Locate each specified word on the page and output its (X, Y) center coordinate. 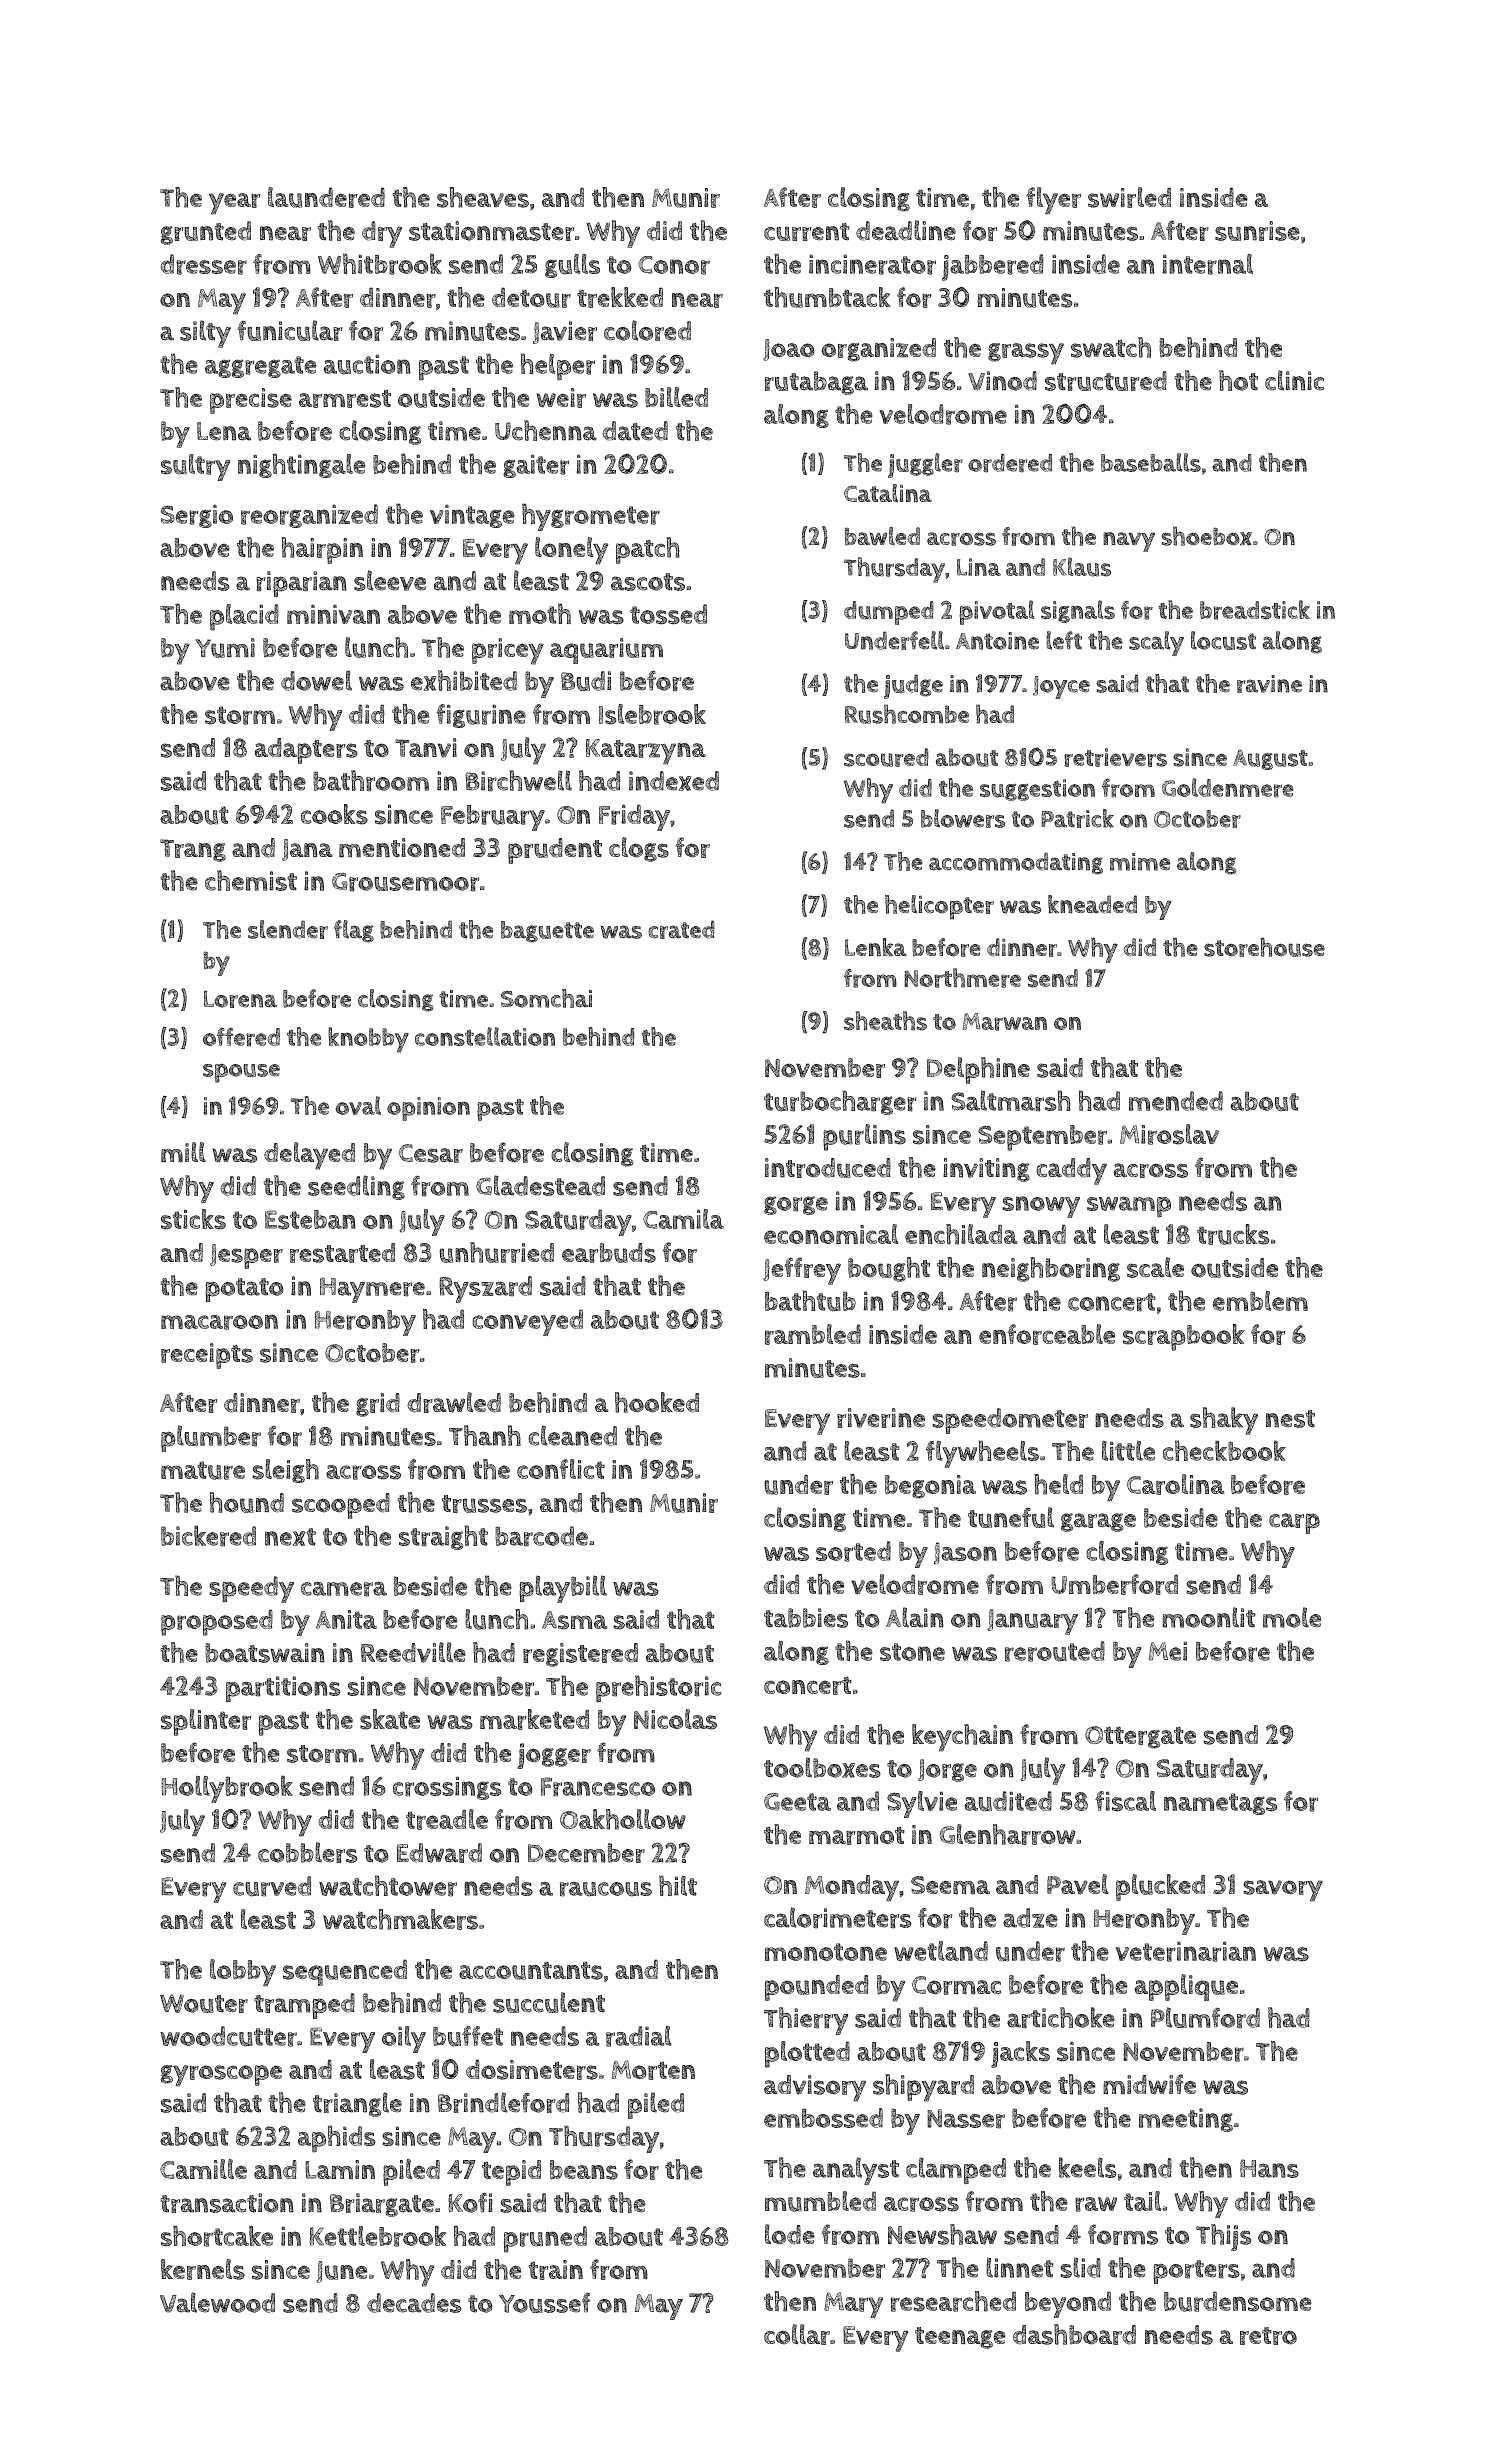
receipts (207, 1356)
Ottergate (1140, 1737)
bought (889, 1269)
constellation (485, 1036)
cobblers (308, 1852)
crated (681, 929)
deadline (906, 230)
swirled (1129, 197)
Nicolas (675, 1719)
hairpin (322, 550)
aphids (337, 2139)
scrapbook (1184, 1337)
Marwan (1004, 1022)
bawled (882, 536)
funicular (290, 330)
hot (1238, 380)
